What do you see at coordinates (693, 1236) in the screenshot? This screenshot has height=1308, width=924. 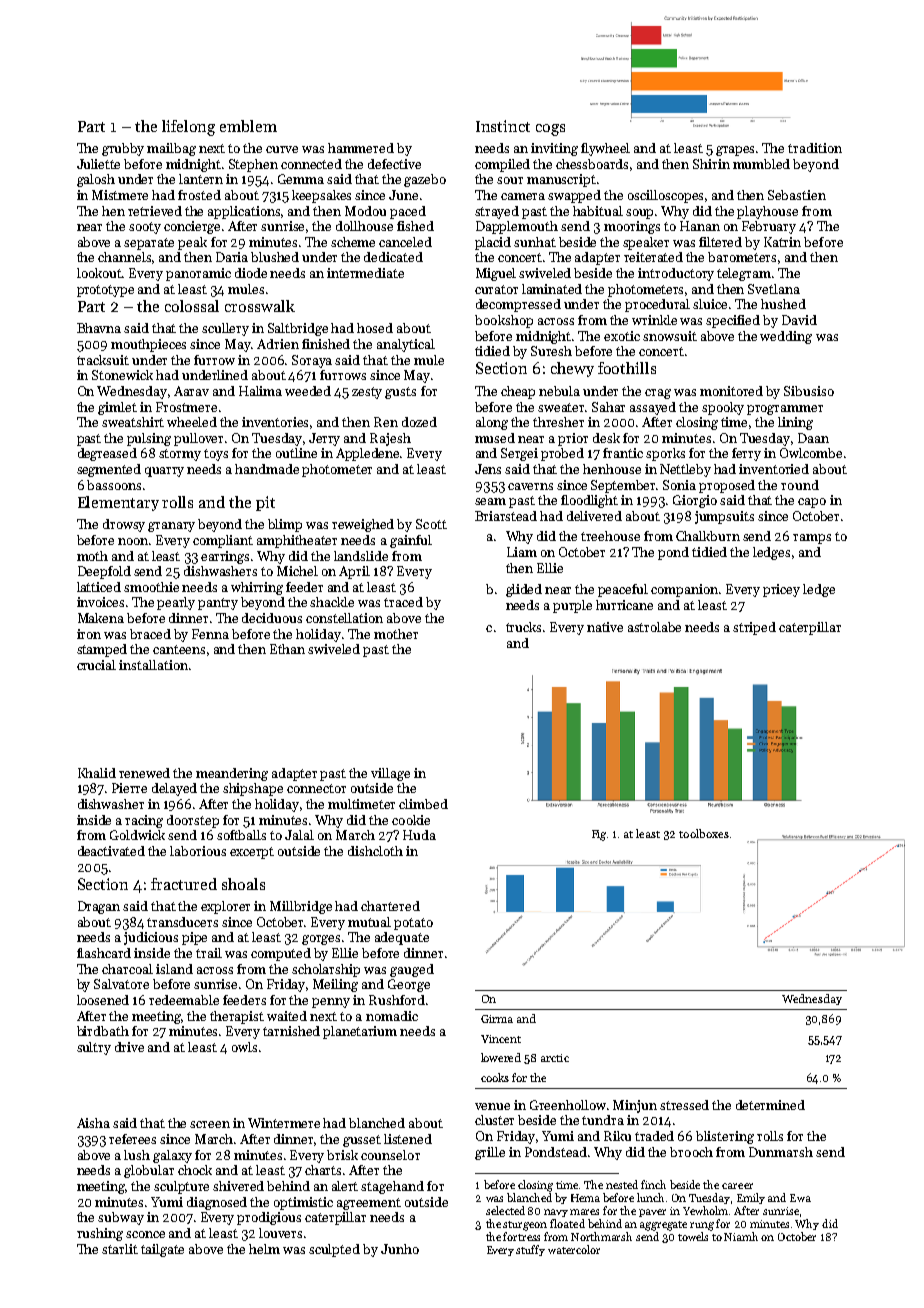 I see `towels` at bounding box center [693, 1236].
